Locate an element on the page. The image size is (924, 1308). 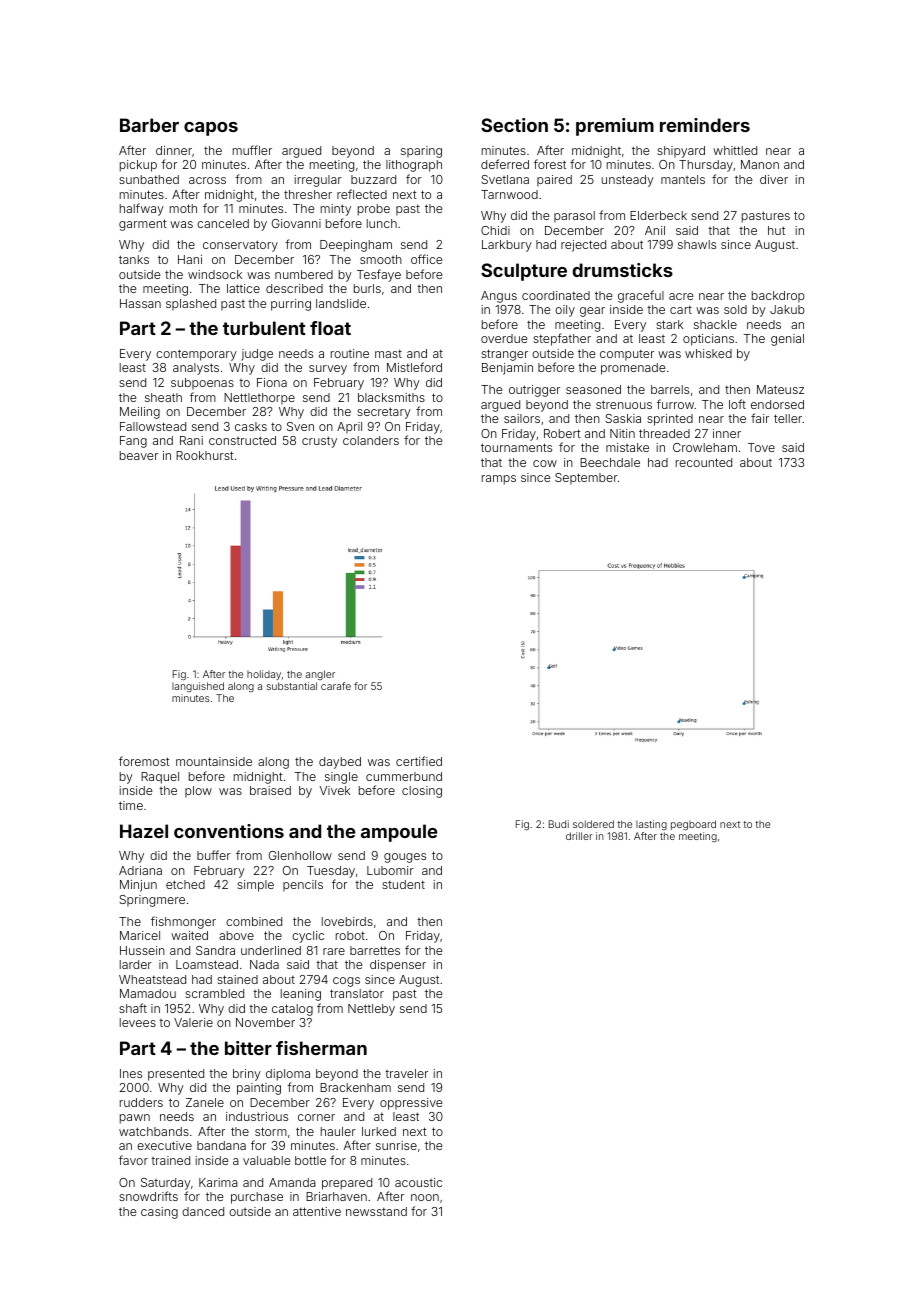
Barber is located at coordinates (149, 125).
